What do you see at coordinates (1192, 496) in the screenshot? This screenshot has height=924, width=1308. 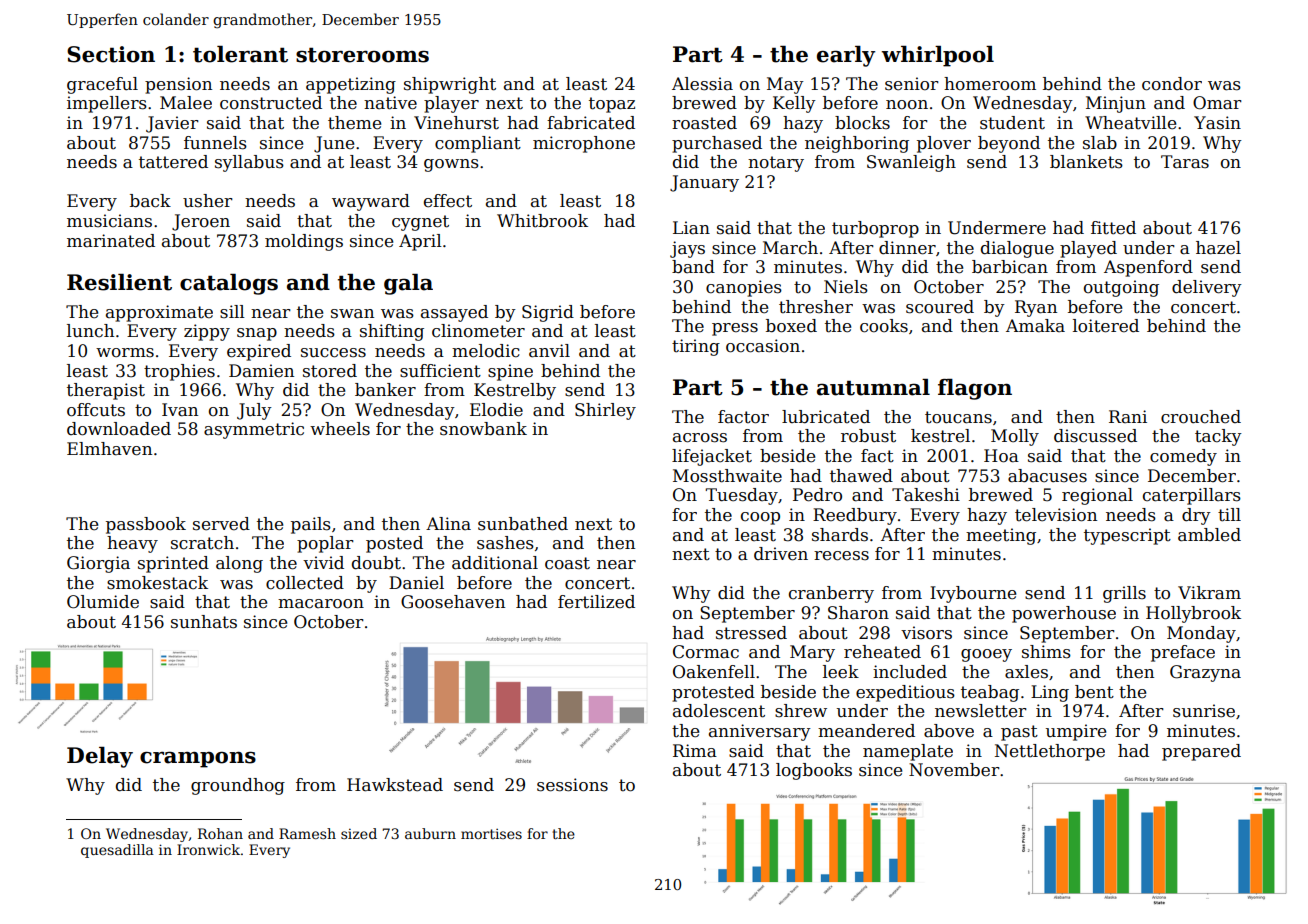 I see `caterpillars` at bounding box center [1192, 496].
